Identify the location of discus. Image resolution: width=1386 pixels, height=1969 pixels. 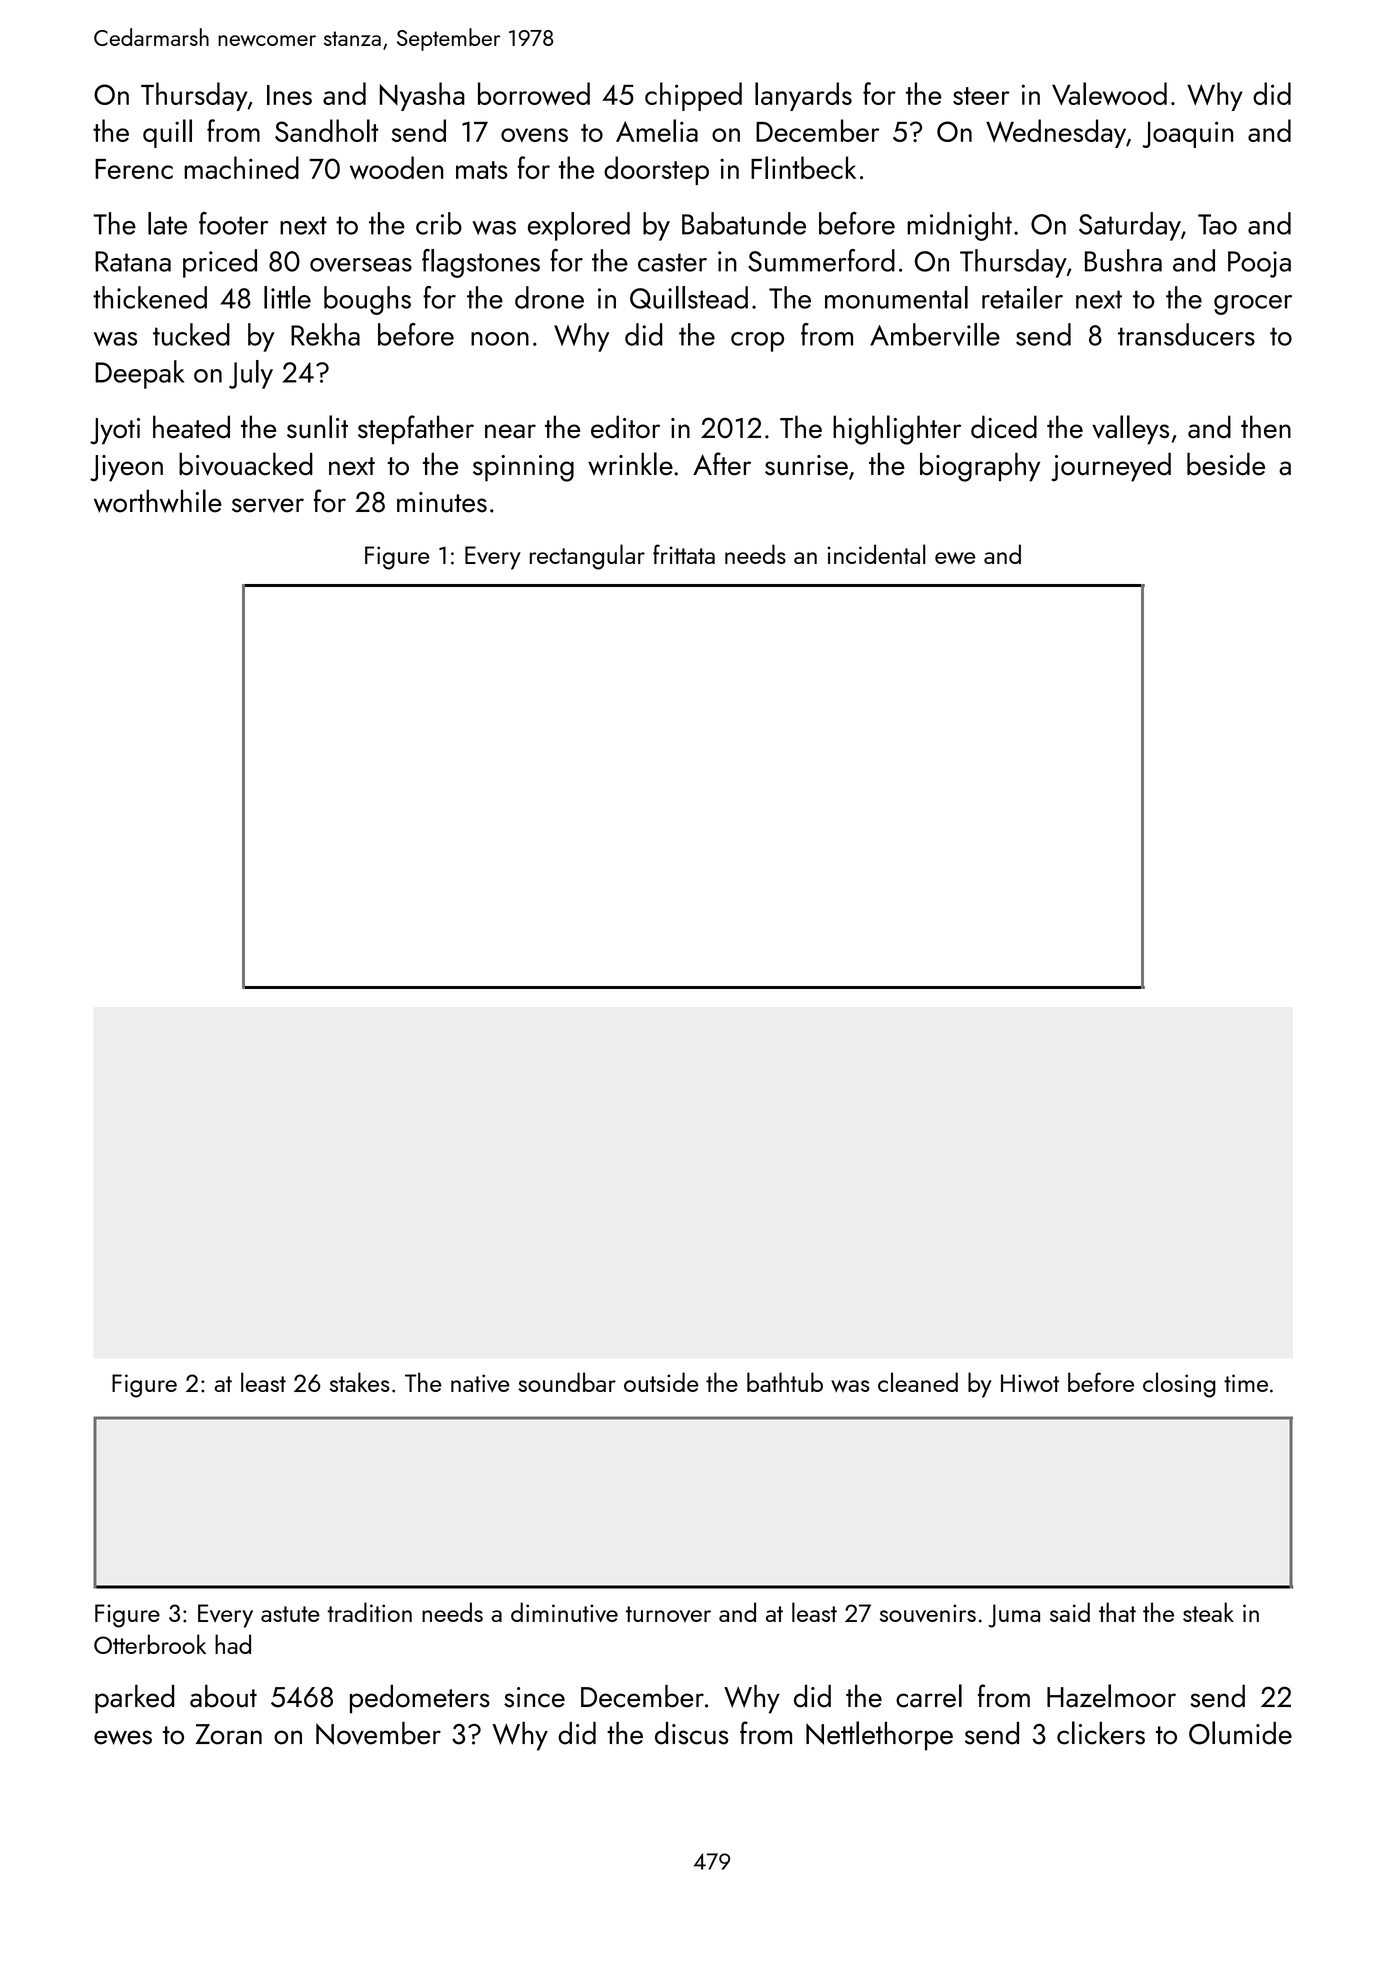
(692, 1733).
